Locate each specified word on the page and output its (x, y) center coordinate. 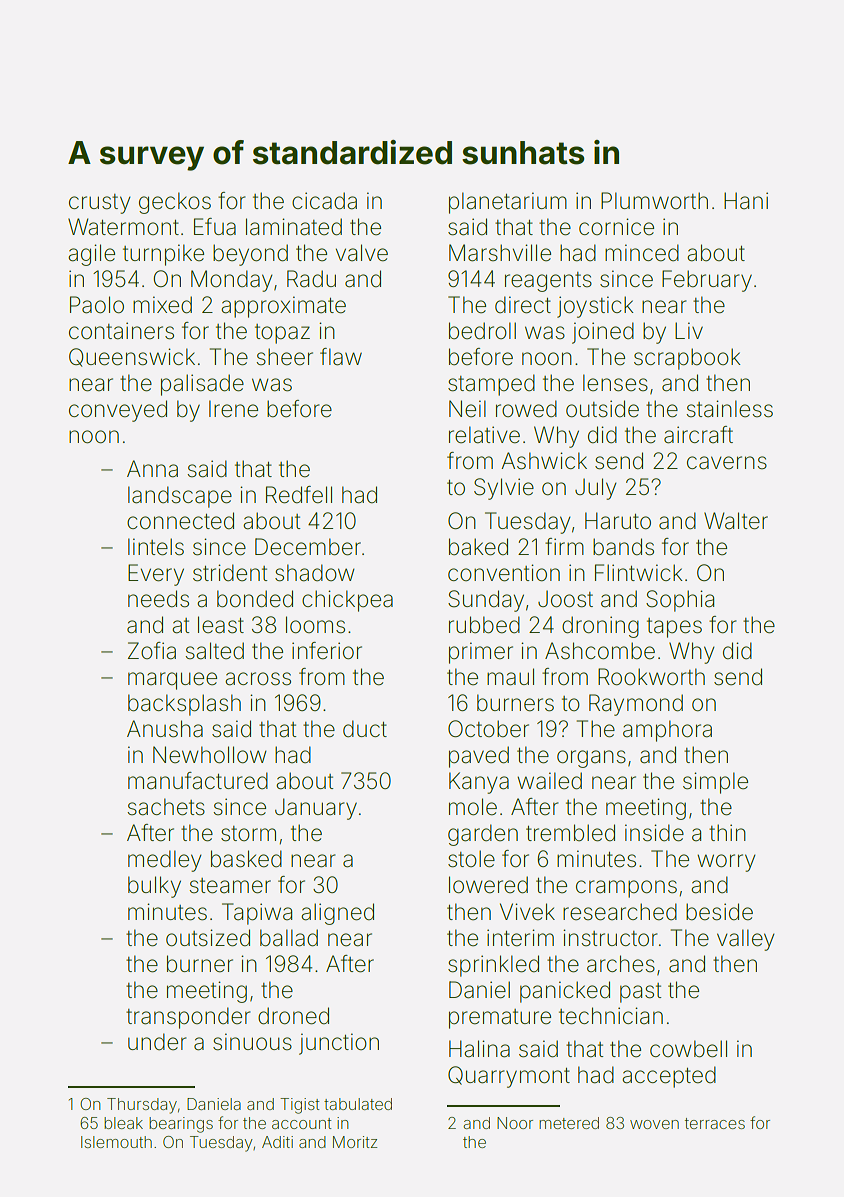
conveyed (118, 411)
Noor (515, 1123)
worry (726, 863)
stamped (491, 385)
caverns (727, 463)
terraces (715, 1123)
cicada (324, 201)
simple (715, 783)
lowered (488, 885)
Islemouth (116, 1142)
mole (473, 807)
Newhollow (210, 755)
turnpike (163, 255)
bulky (154, 887)
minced (642, 253)
